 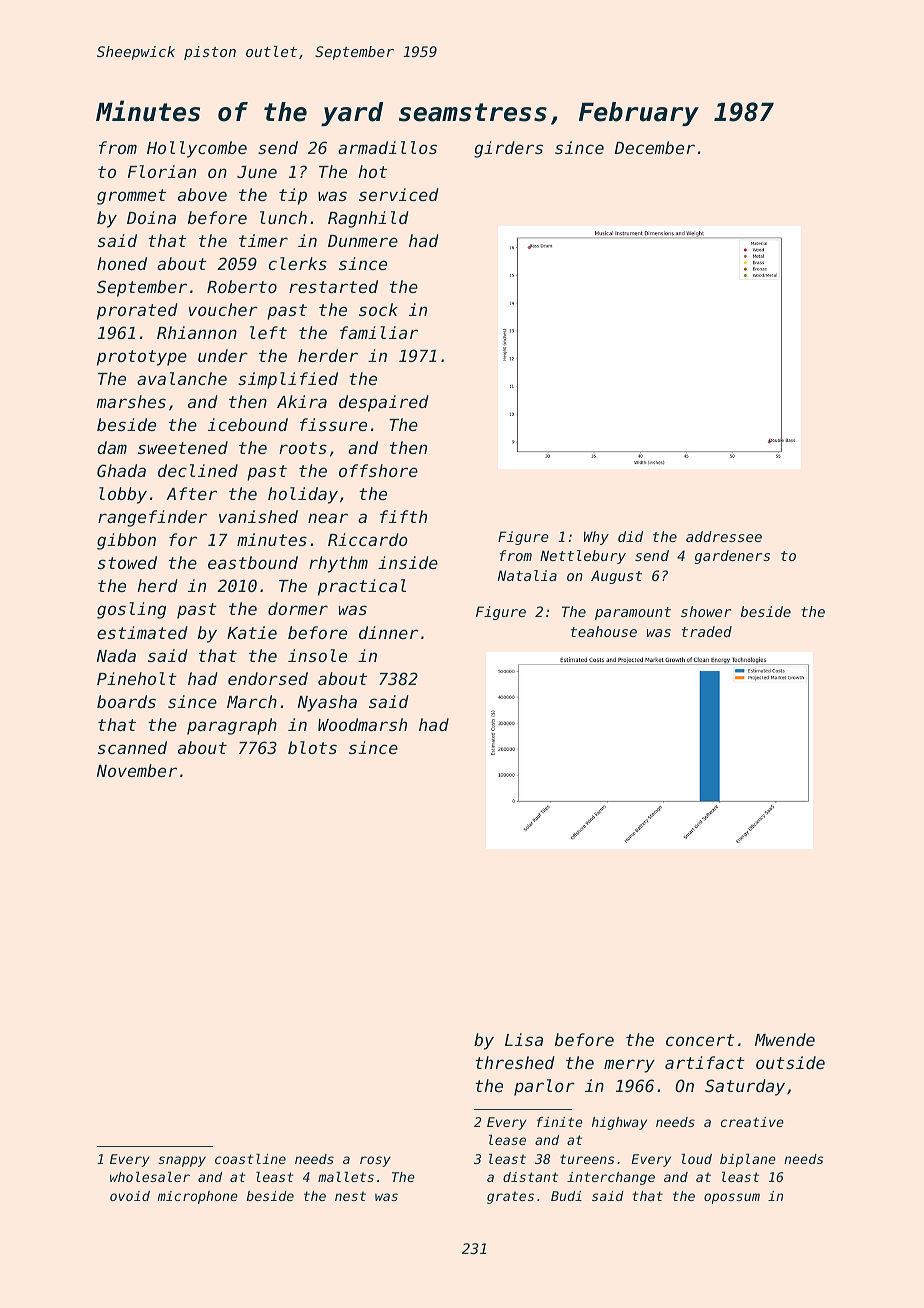 What do you see at coordinates (507, 1140) in the image?
I see `lease` at bounding box center [507, 1140].
